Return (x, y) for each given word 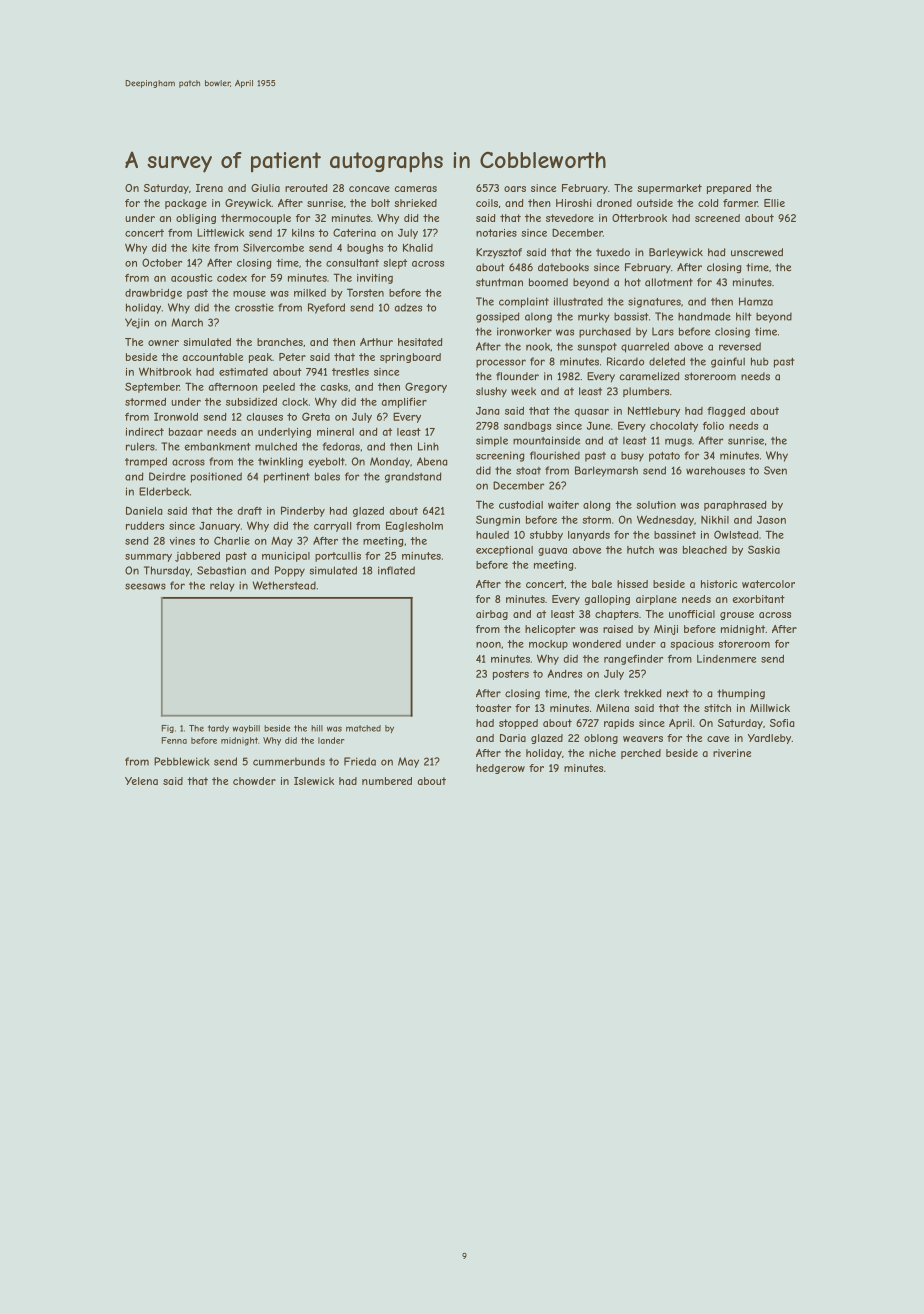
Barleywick (676, 253)
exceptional (504, 551)
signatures (654, 302)
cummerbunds (289, 761)
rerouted (306, 188)
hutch (640, 550)
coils (487, 203)
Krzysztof (499, 253)
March (187, 322)
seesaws (145, 586)
